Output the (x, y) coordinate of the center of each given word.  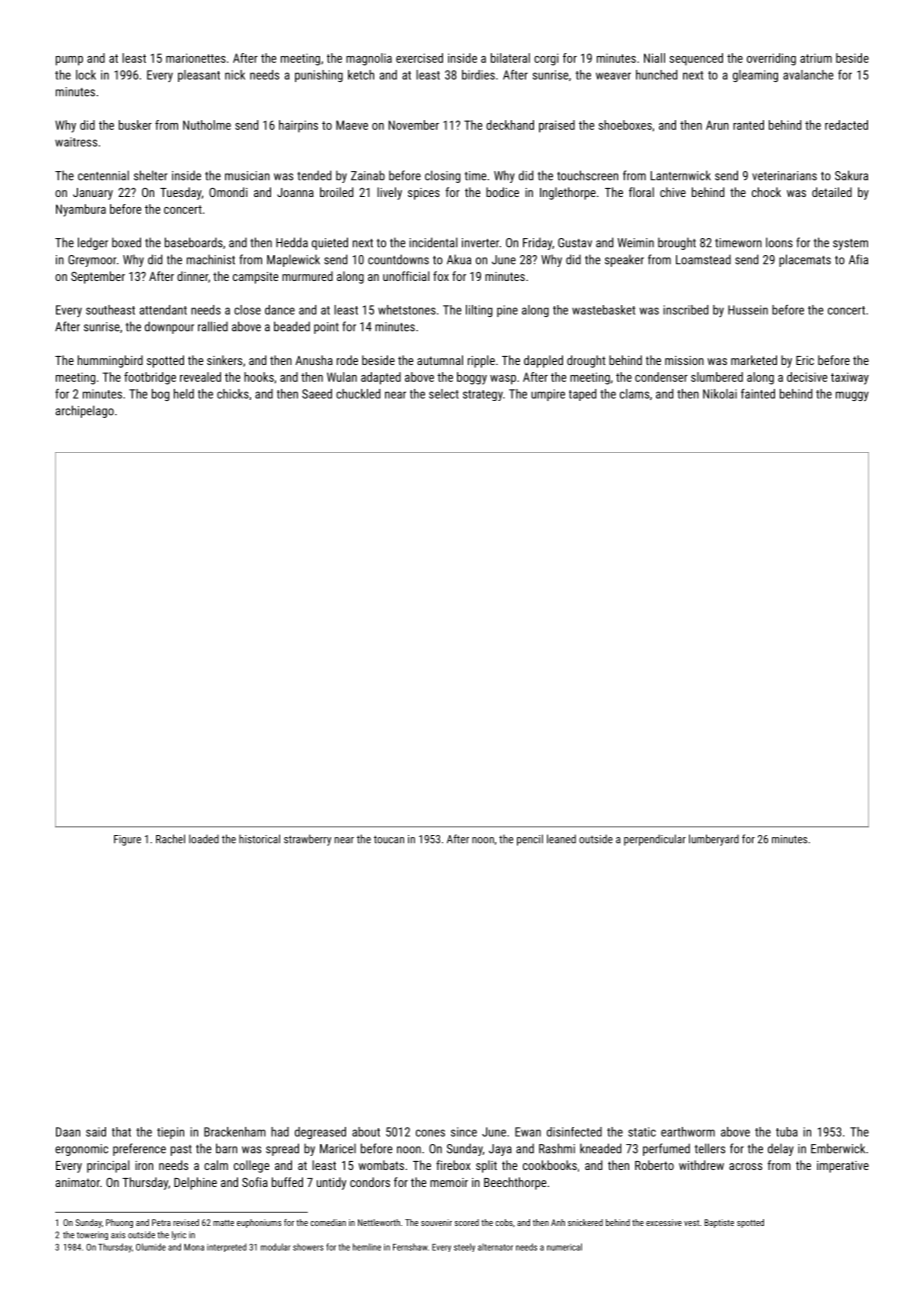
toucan (389, 839)
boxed (126, 242)
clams (634, 394)
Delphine (195, 1183)
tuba (787, 1132)
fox (441, 276)
